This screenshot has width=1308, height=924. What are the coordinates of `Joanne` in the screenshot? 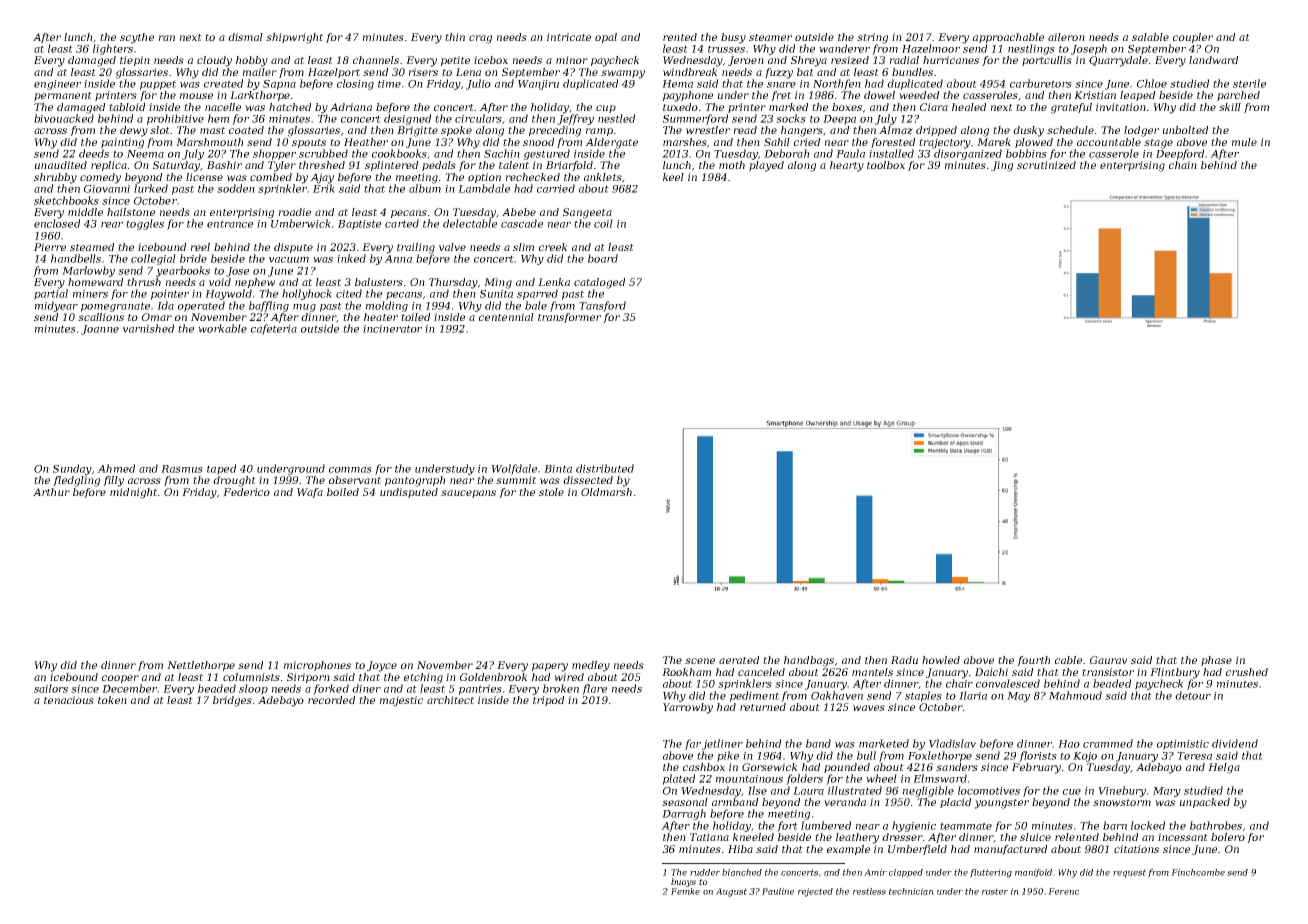 It's located at (100, 330).
